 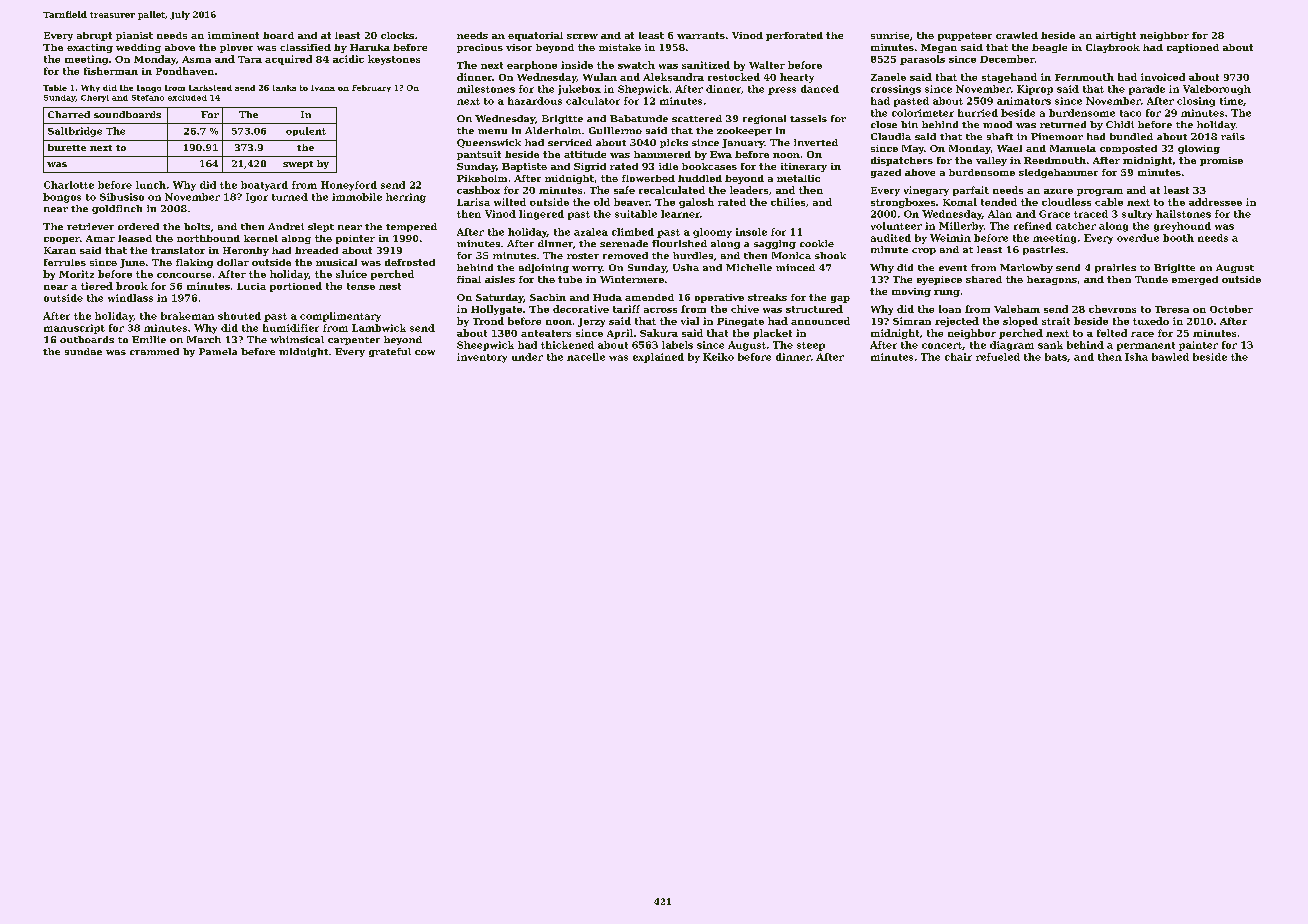 I want to click on mistake, so click(x=620, y=47).
